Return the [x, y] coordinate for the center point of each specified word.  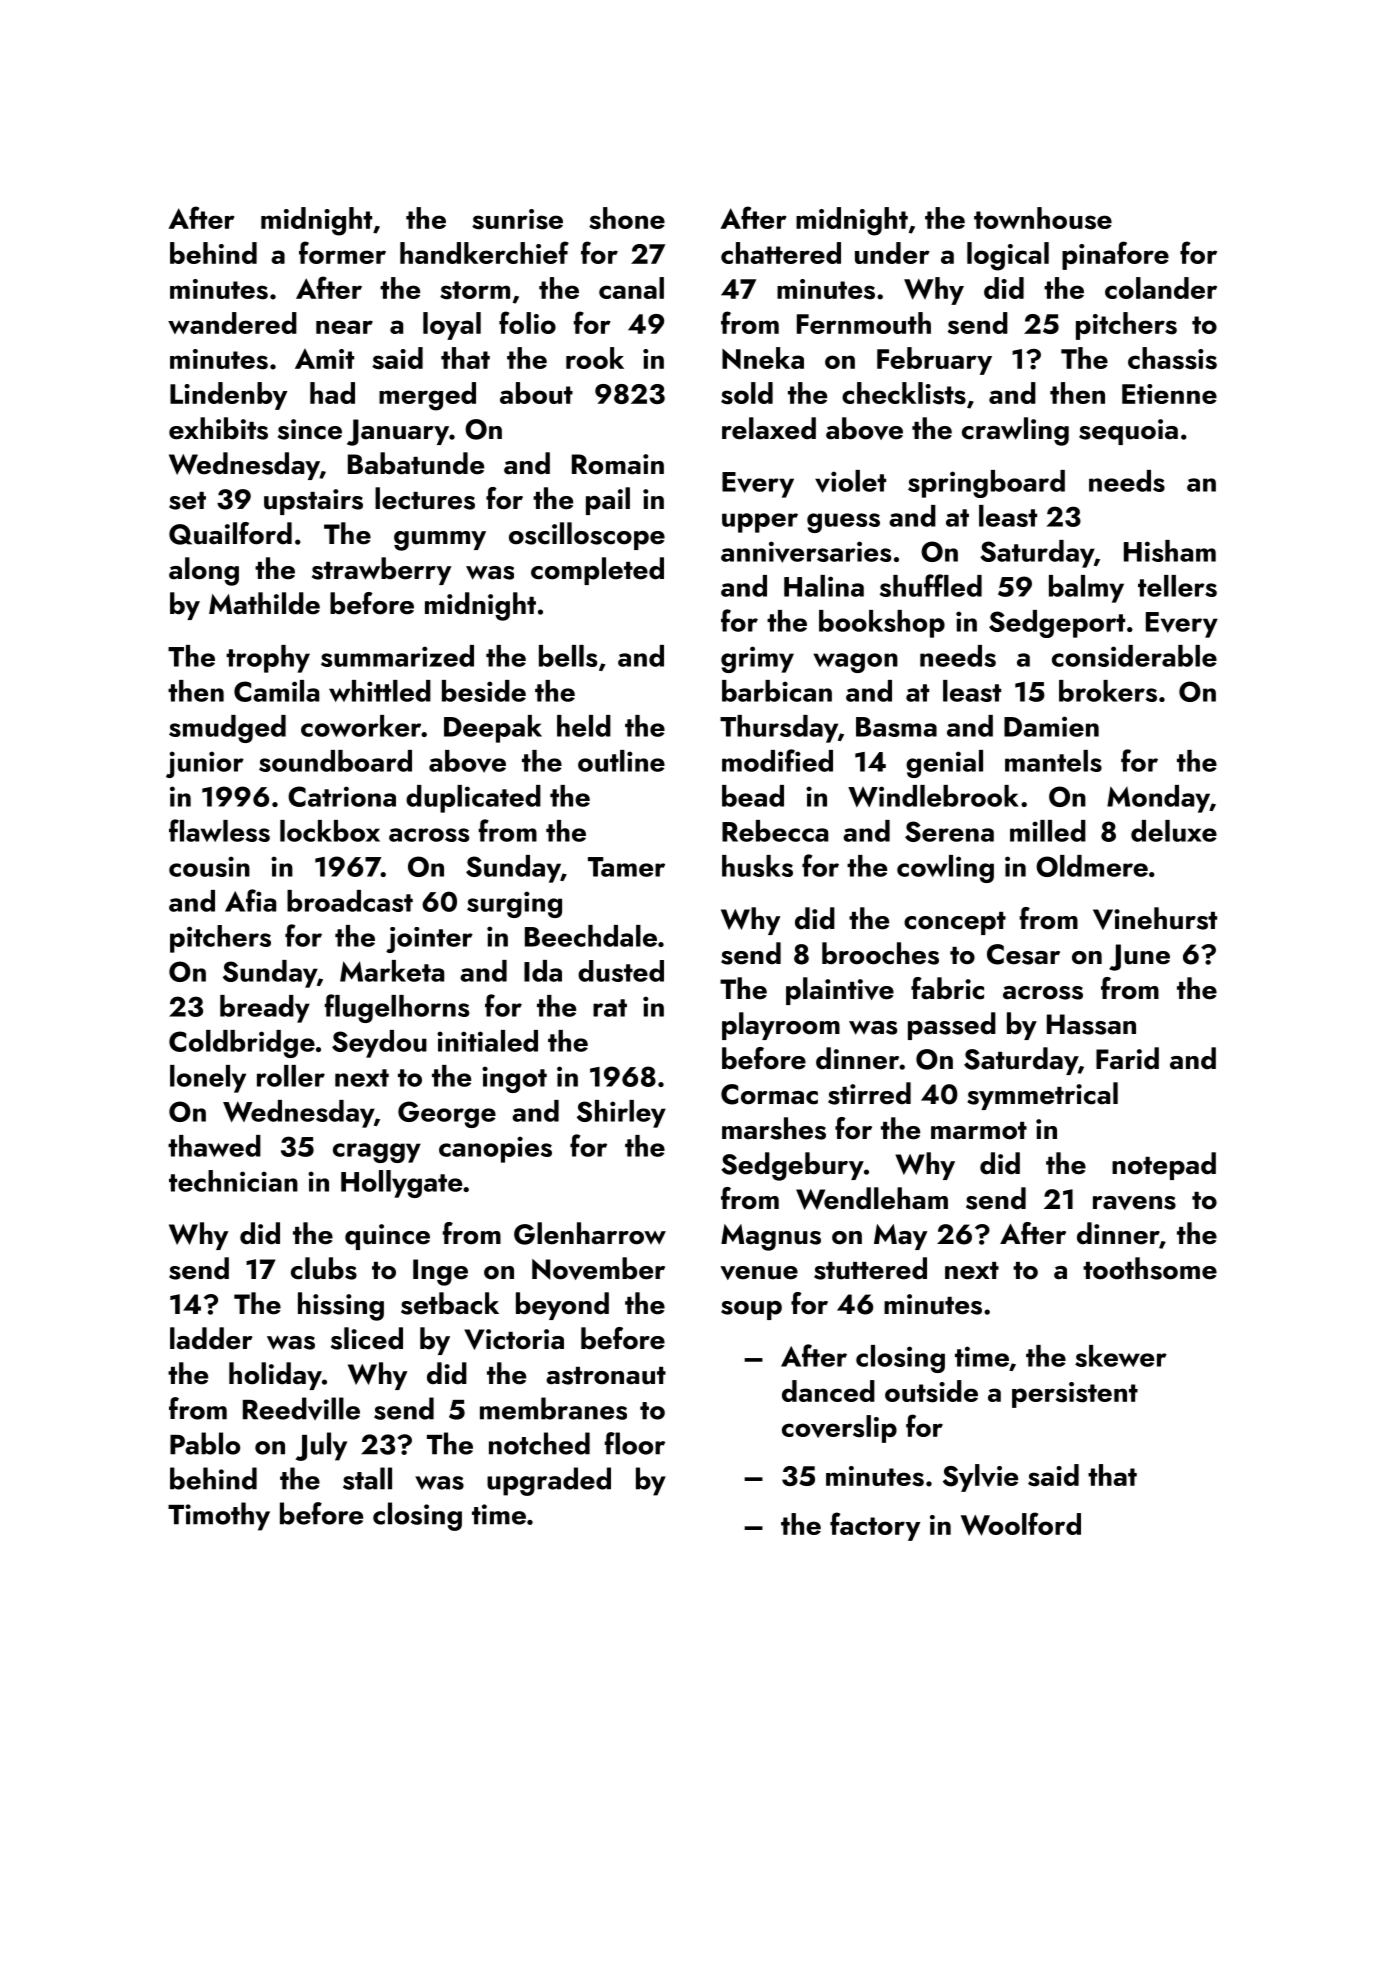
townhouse [1043, 218]
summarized [397, 656]
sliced [367, 1338]
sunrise [517, 219]
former [342, 252]
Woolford [1021, 1524]
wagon [855, 663]
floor [634, 1443]
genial [944, 764]
